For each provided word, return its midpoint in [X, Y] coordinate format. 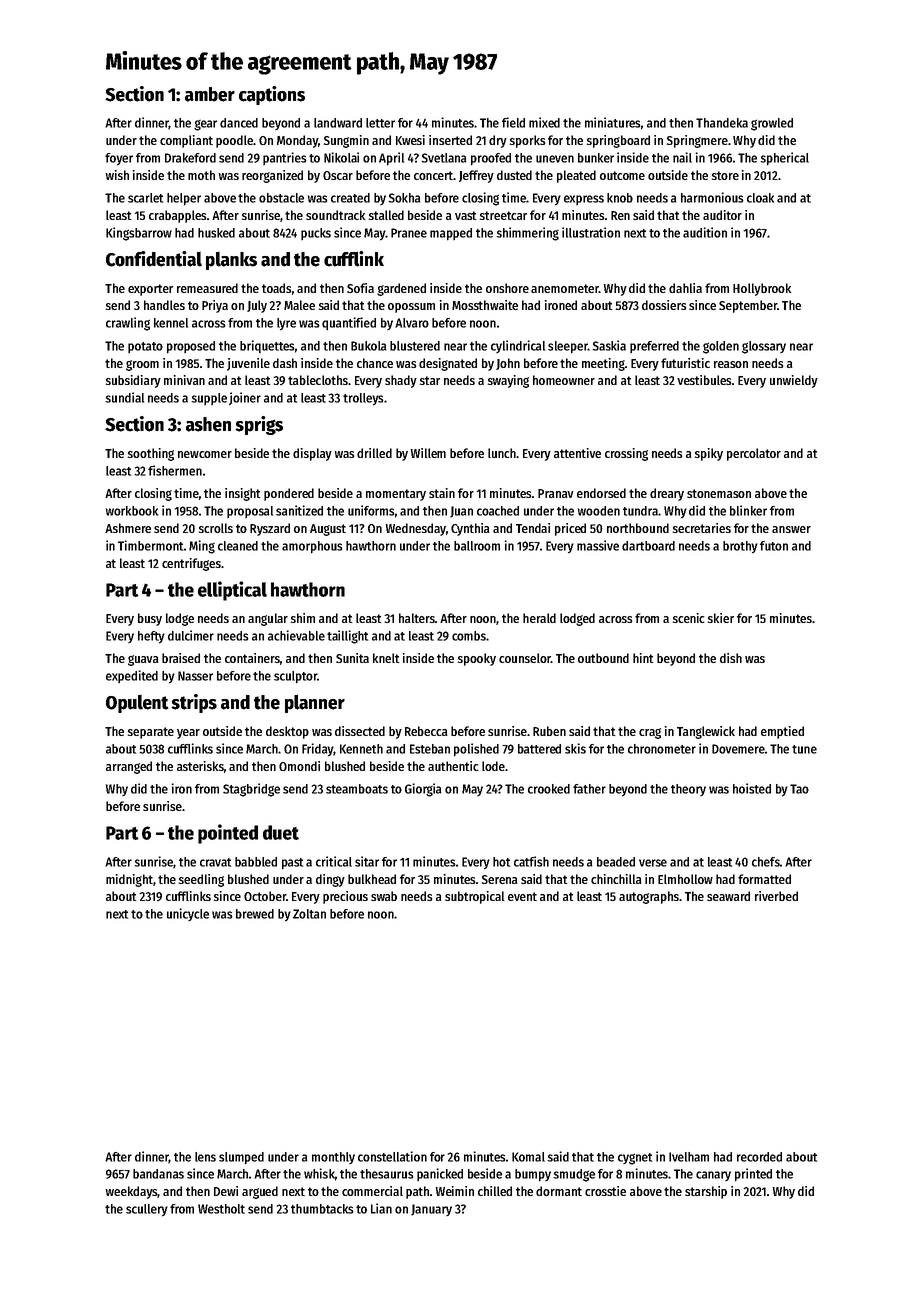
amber [210, 94]
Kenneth [361, 749]
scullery [147, 1210]
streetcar [503, 215]
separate [151, 733]
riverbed [776, 896]
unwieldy [794, 381]
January [431, 1210]
